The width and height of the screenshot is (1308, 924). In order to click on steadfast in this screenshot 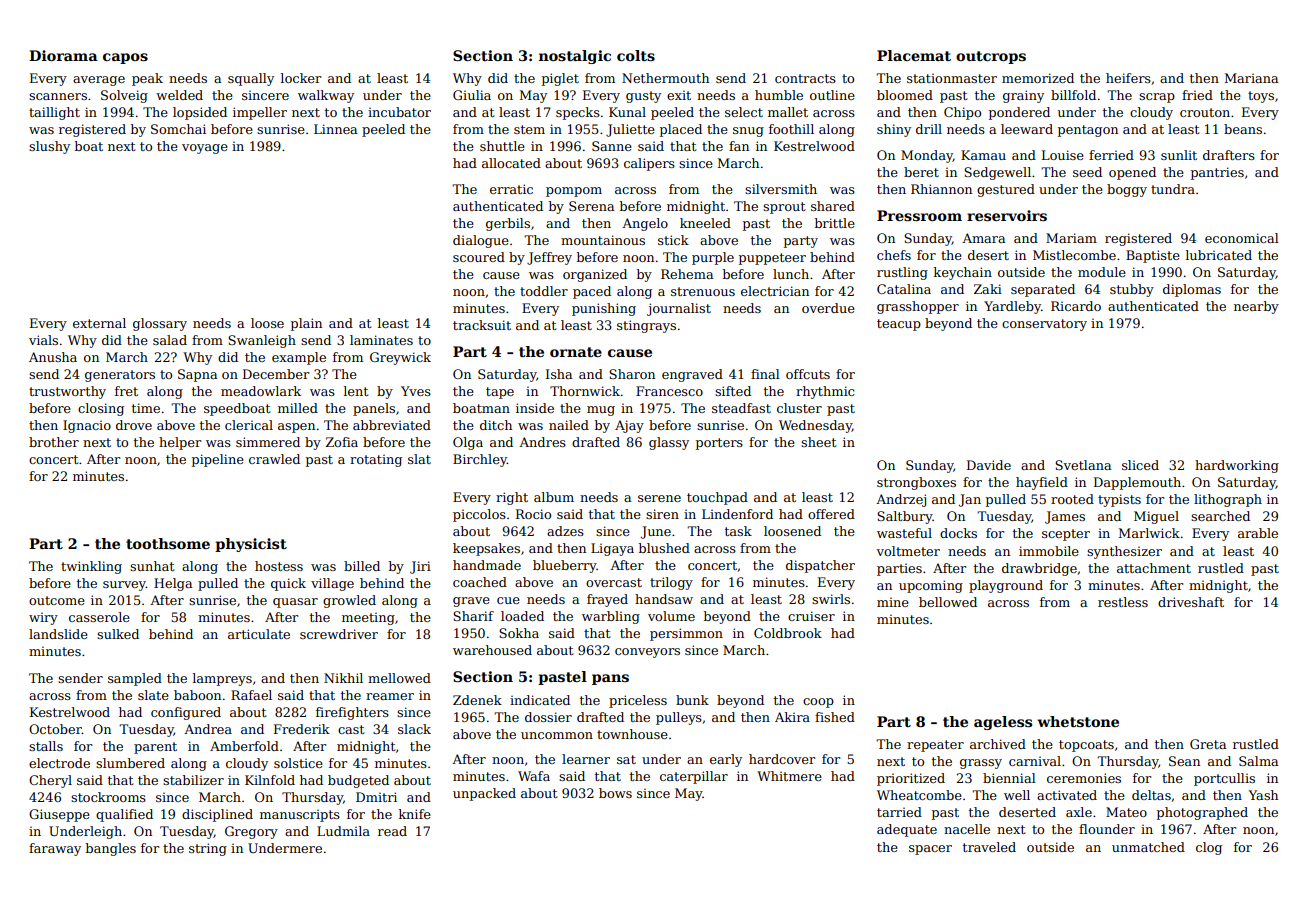, I will do `click(741, 408)`.
